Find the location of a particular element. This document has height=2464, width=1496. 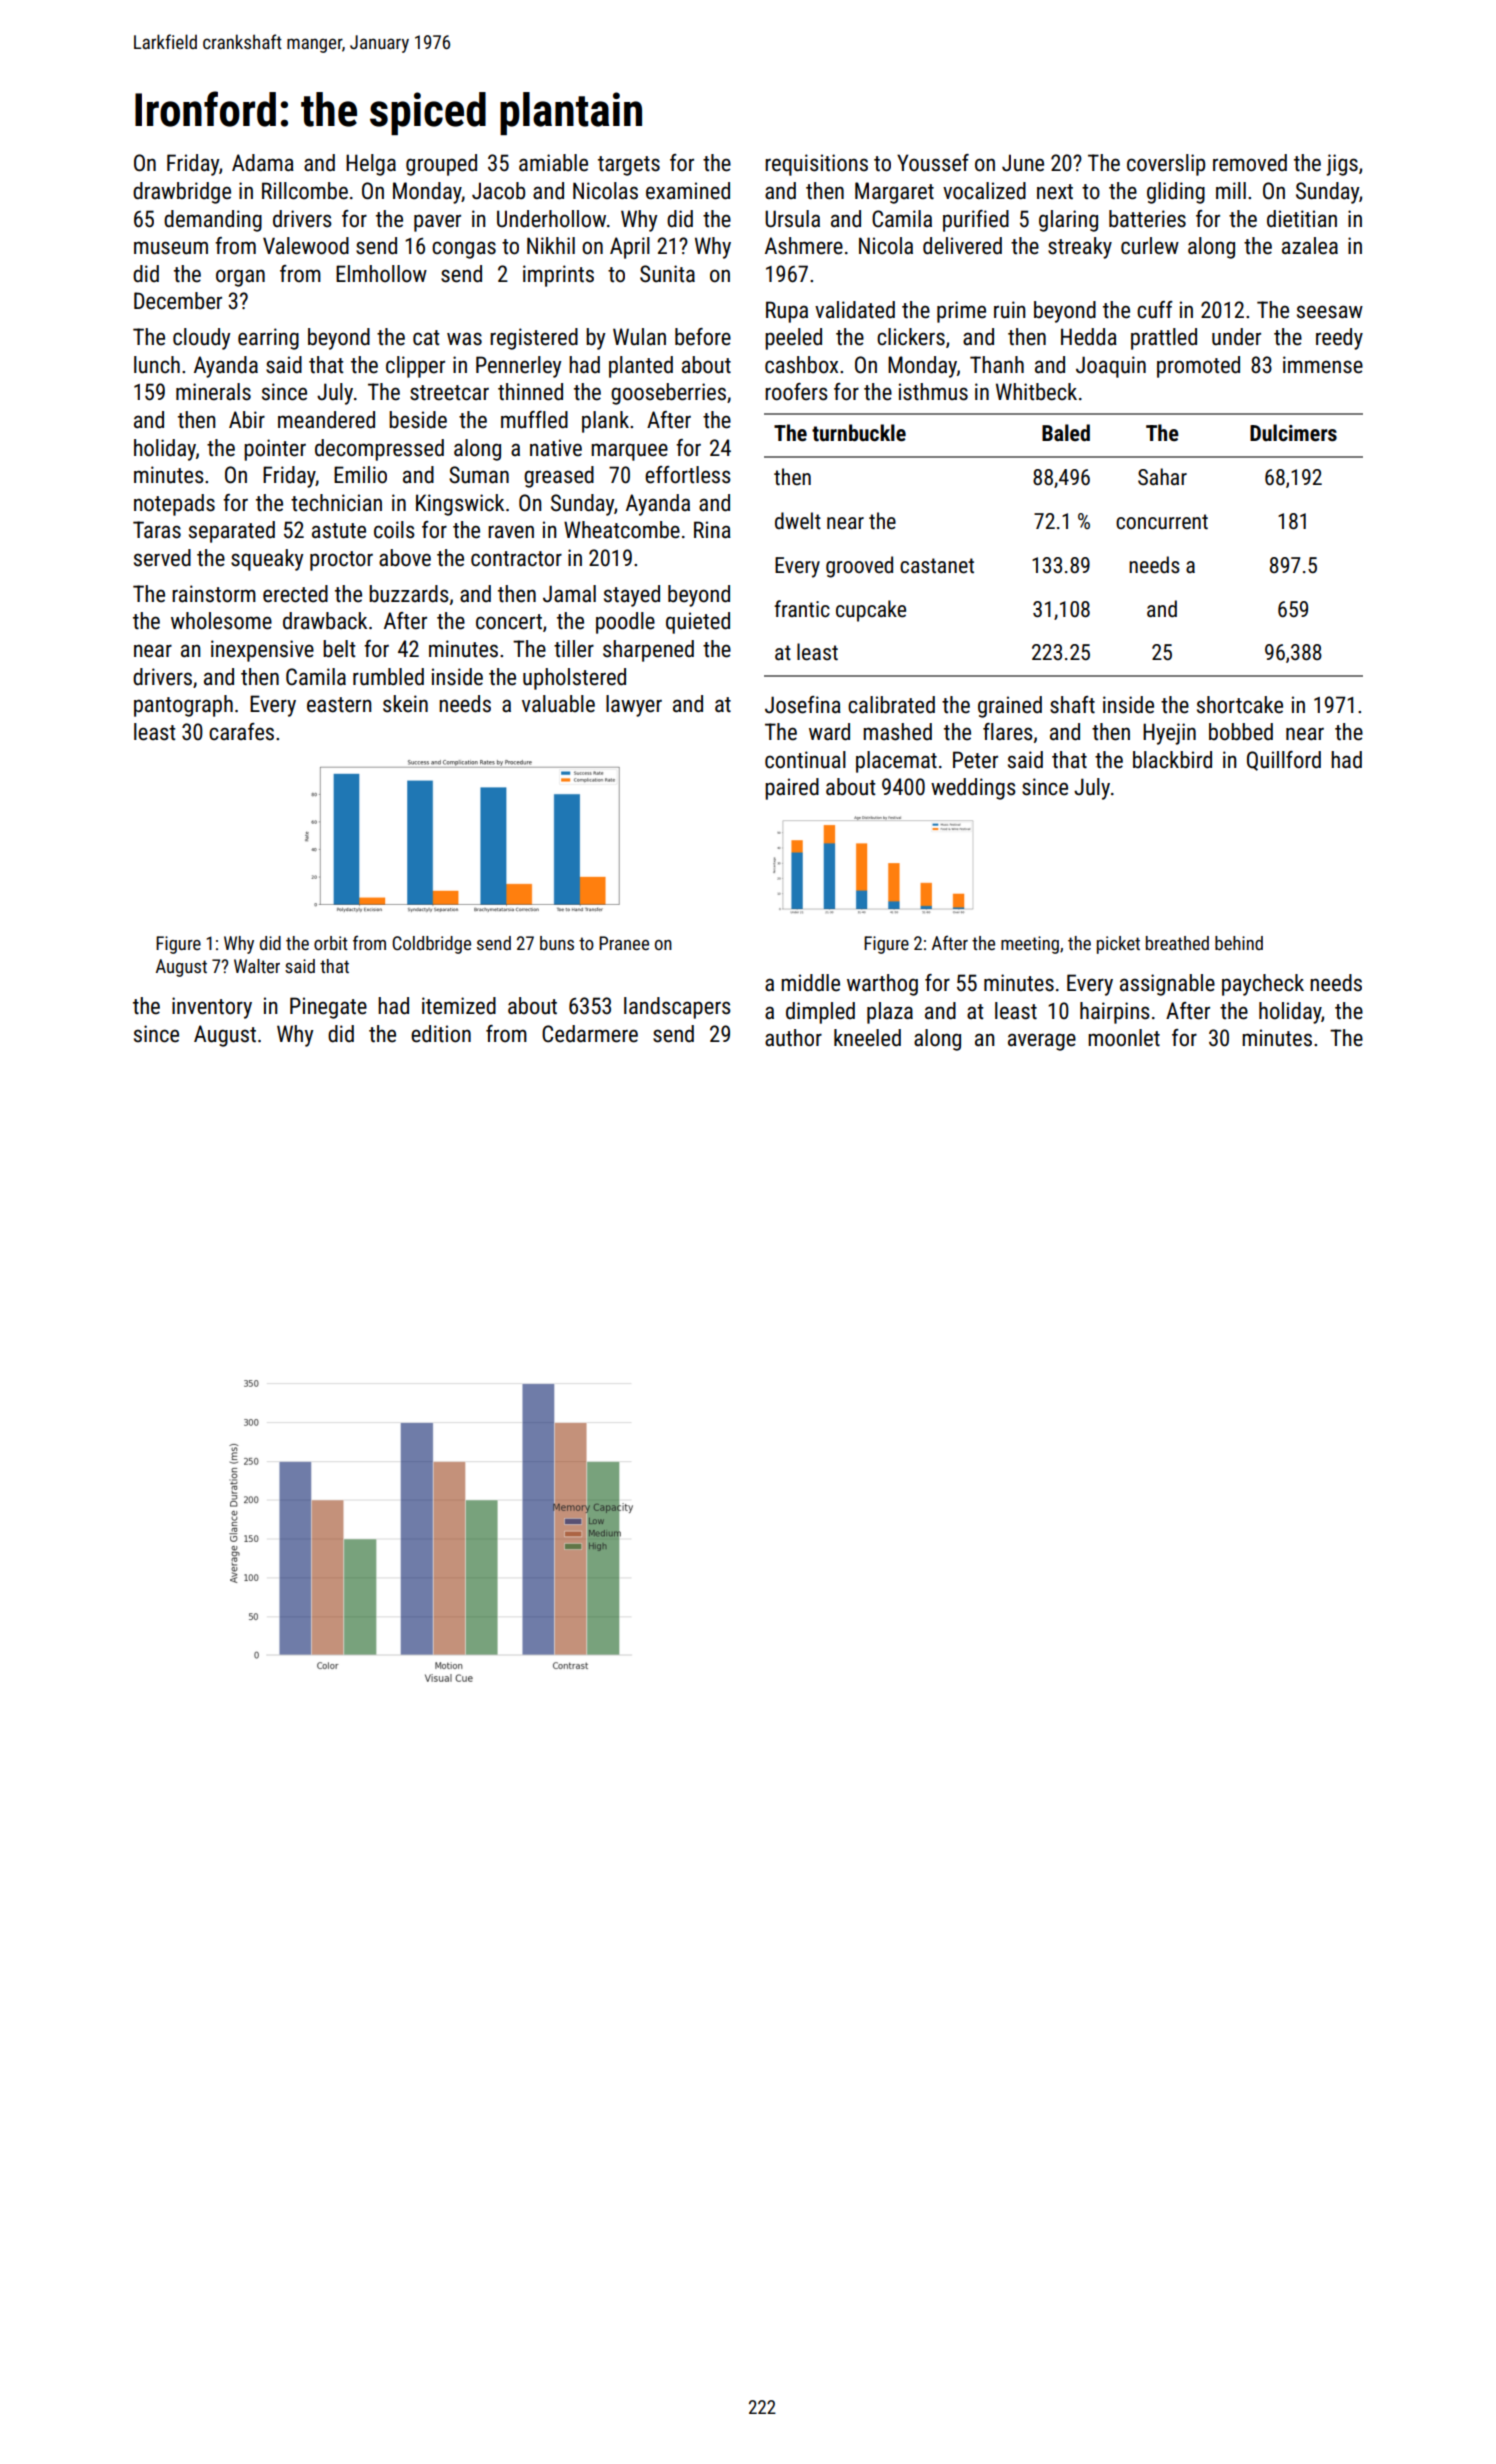

concurrent is located at coordinates (1162, 521).
